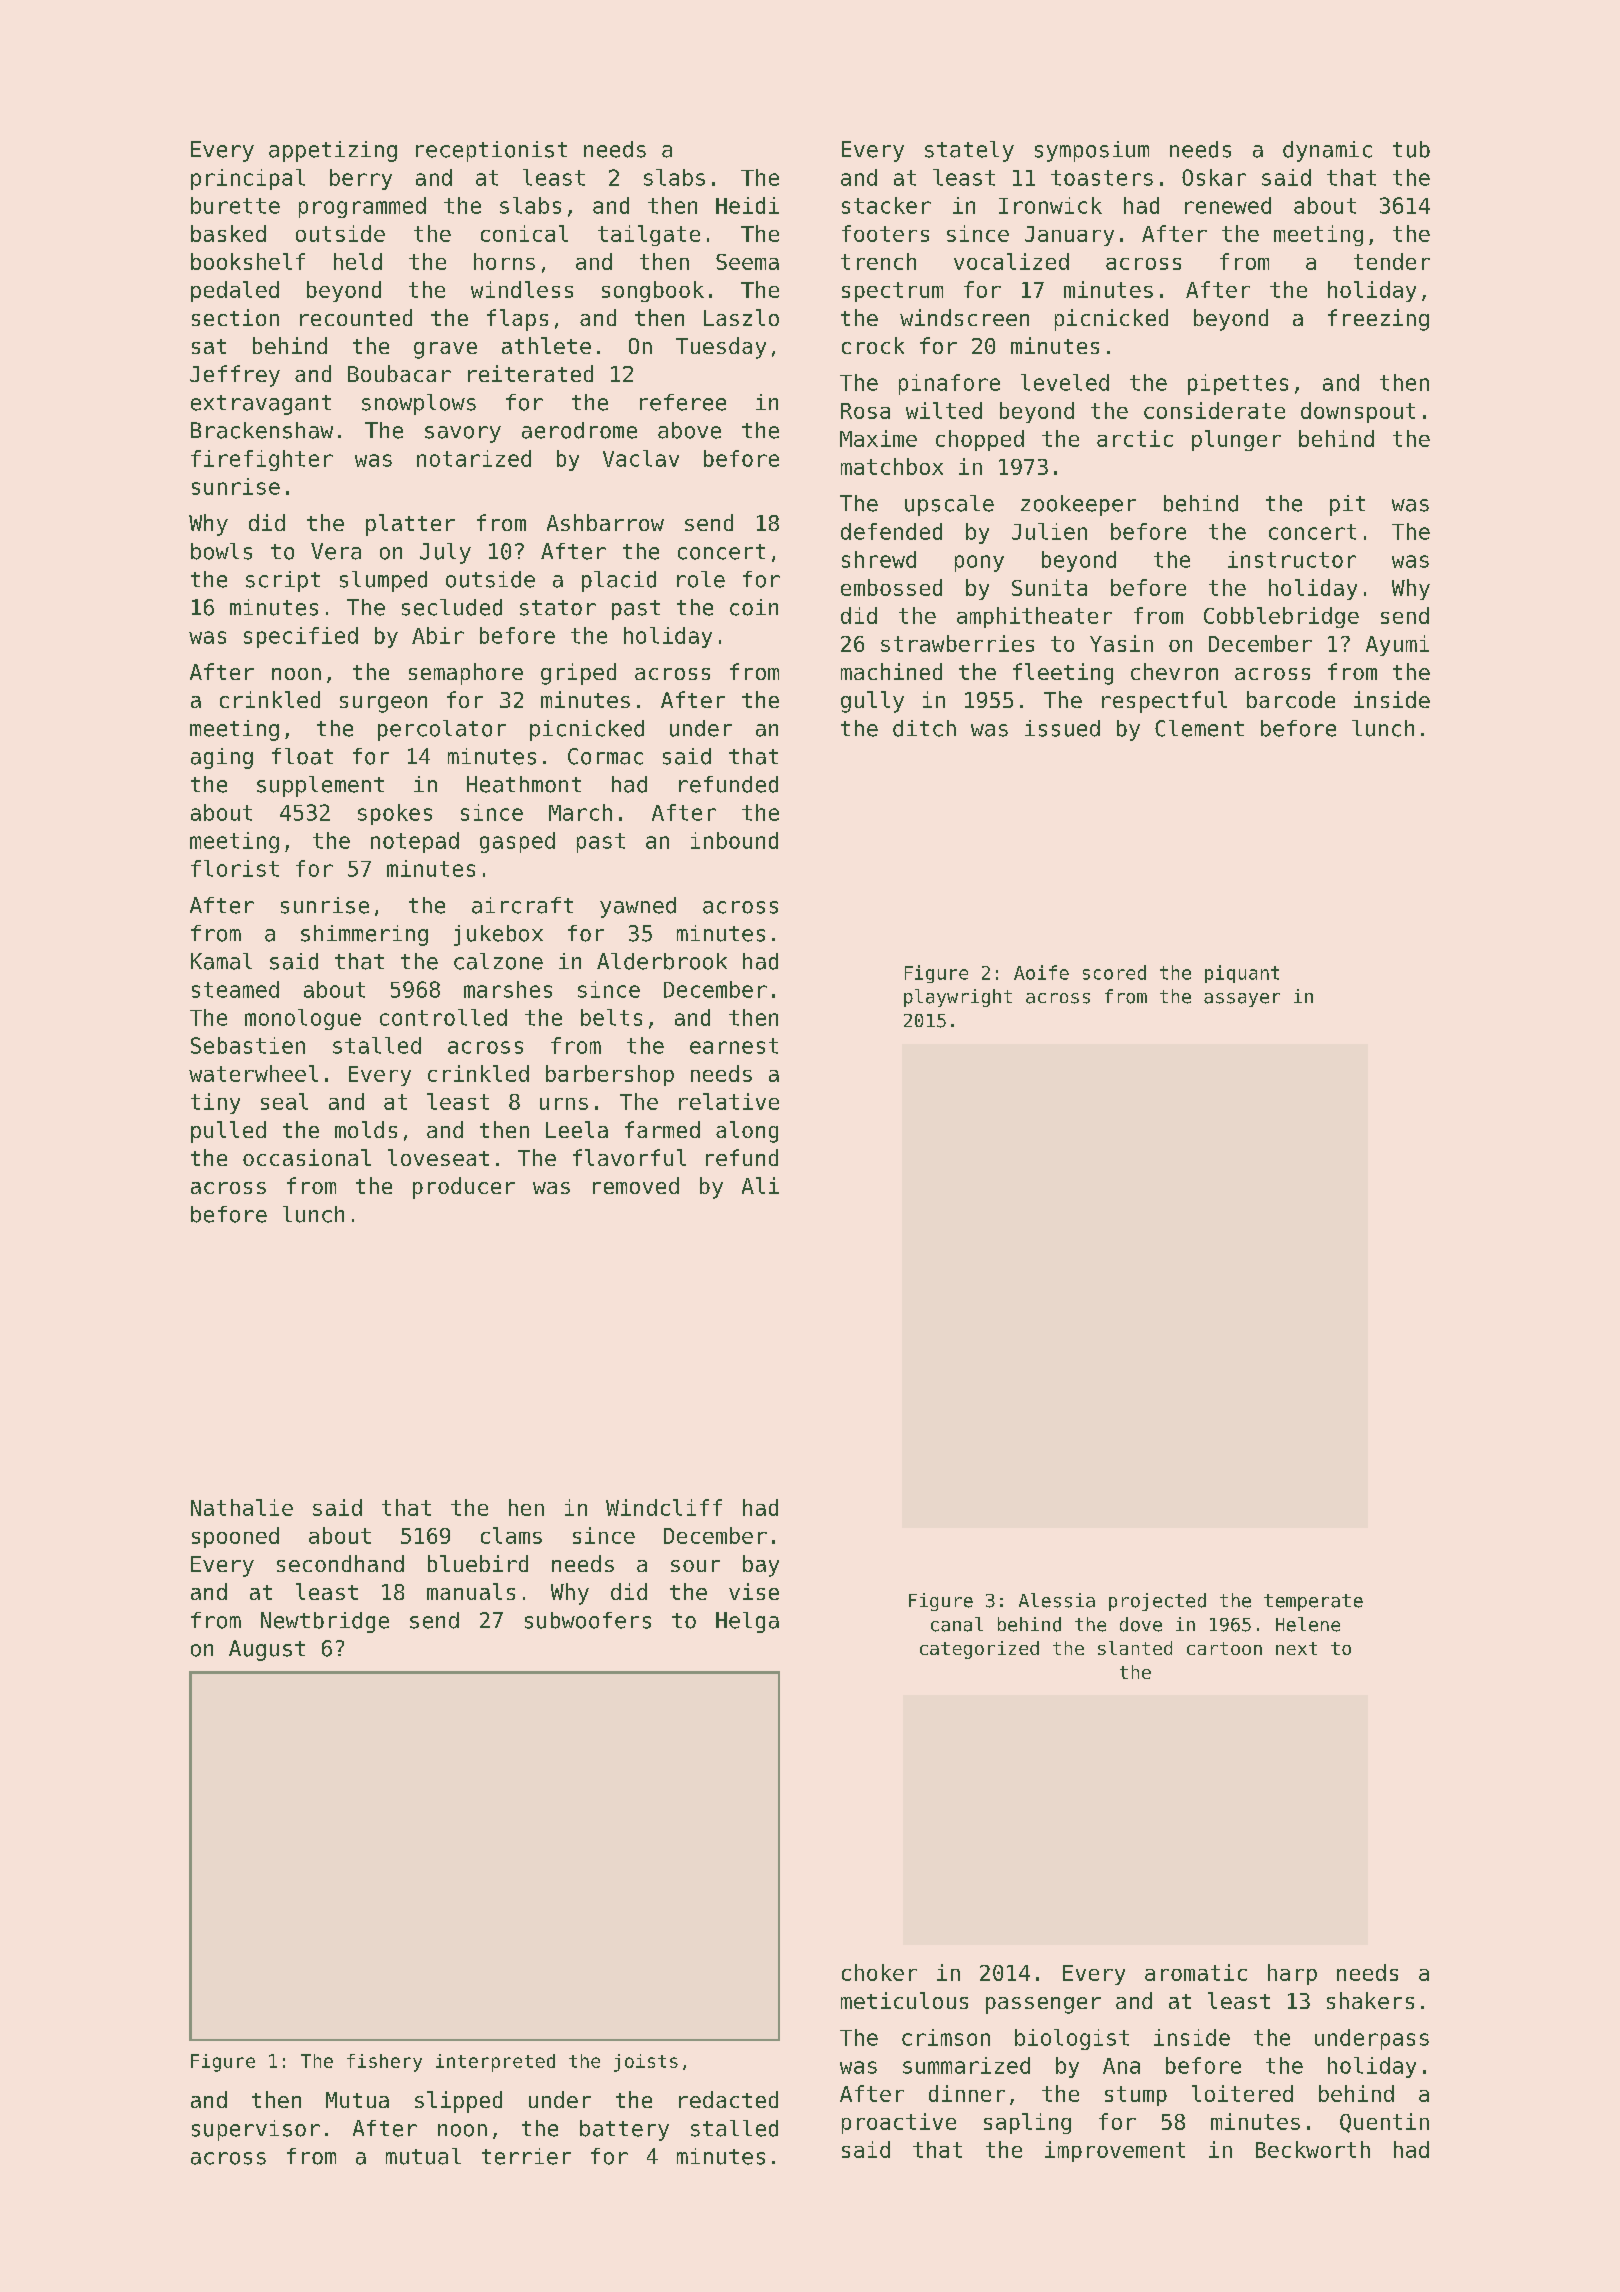 The width and height of the image is (1620, 2292). I want to click on relative, so click(729, 1101).
